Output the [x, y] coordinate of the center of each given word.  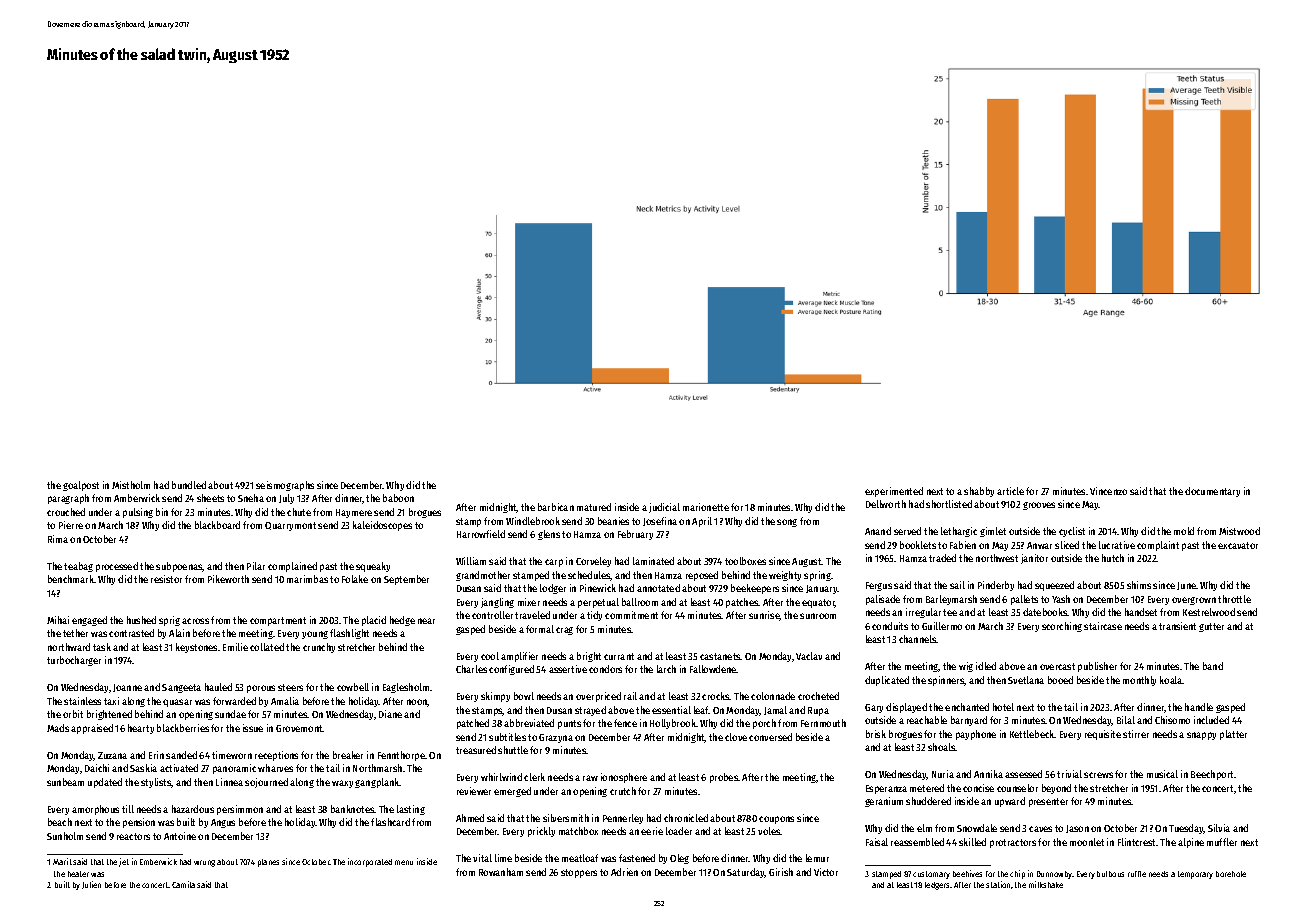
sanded [181, 755]
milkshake [1046, 884]
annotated [658, 588]
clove [736, 737]
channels [918, 639]
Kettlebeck [1032, 734]
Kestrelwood [1209, 612]
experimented [894, 492]
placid [374, 621]
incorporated [370, 862]
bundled [189, 485]
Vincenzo [1108, 491]
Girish [781, 872]
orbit [73, 714]
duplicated [887, 681]
